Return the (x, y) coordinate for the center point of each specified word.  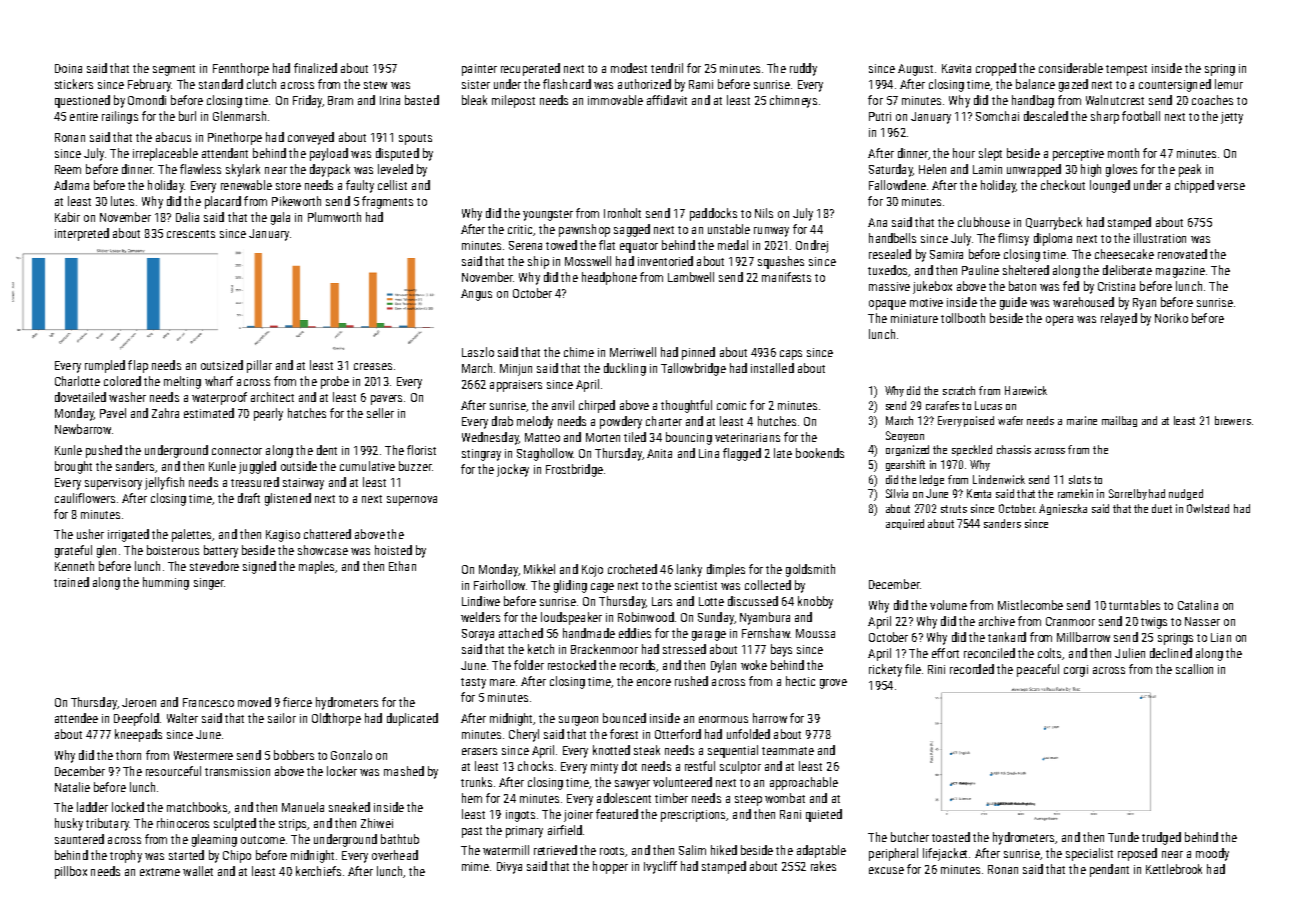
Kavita (956, 68)
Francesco (208, 702)
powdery (621, 422)
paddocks (713, 214)
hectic (800, 681)
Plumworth (334, 217)
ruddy (803, 69)
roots (612, 851)
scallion (1194, 669)
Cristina (1116, 286)
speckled (972, 450)
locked (128, 807)
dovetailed (80, 397)
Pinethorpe (235, 138)
